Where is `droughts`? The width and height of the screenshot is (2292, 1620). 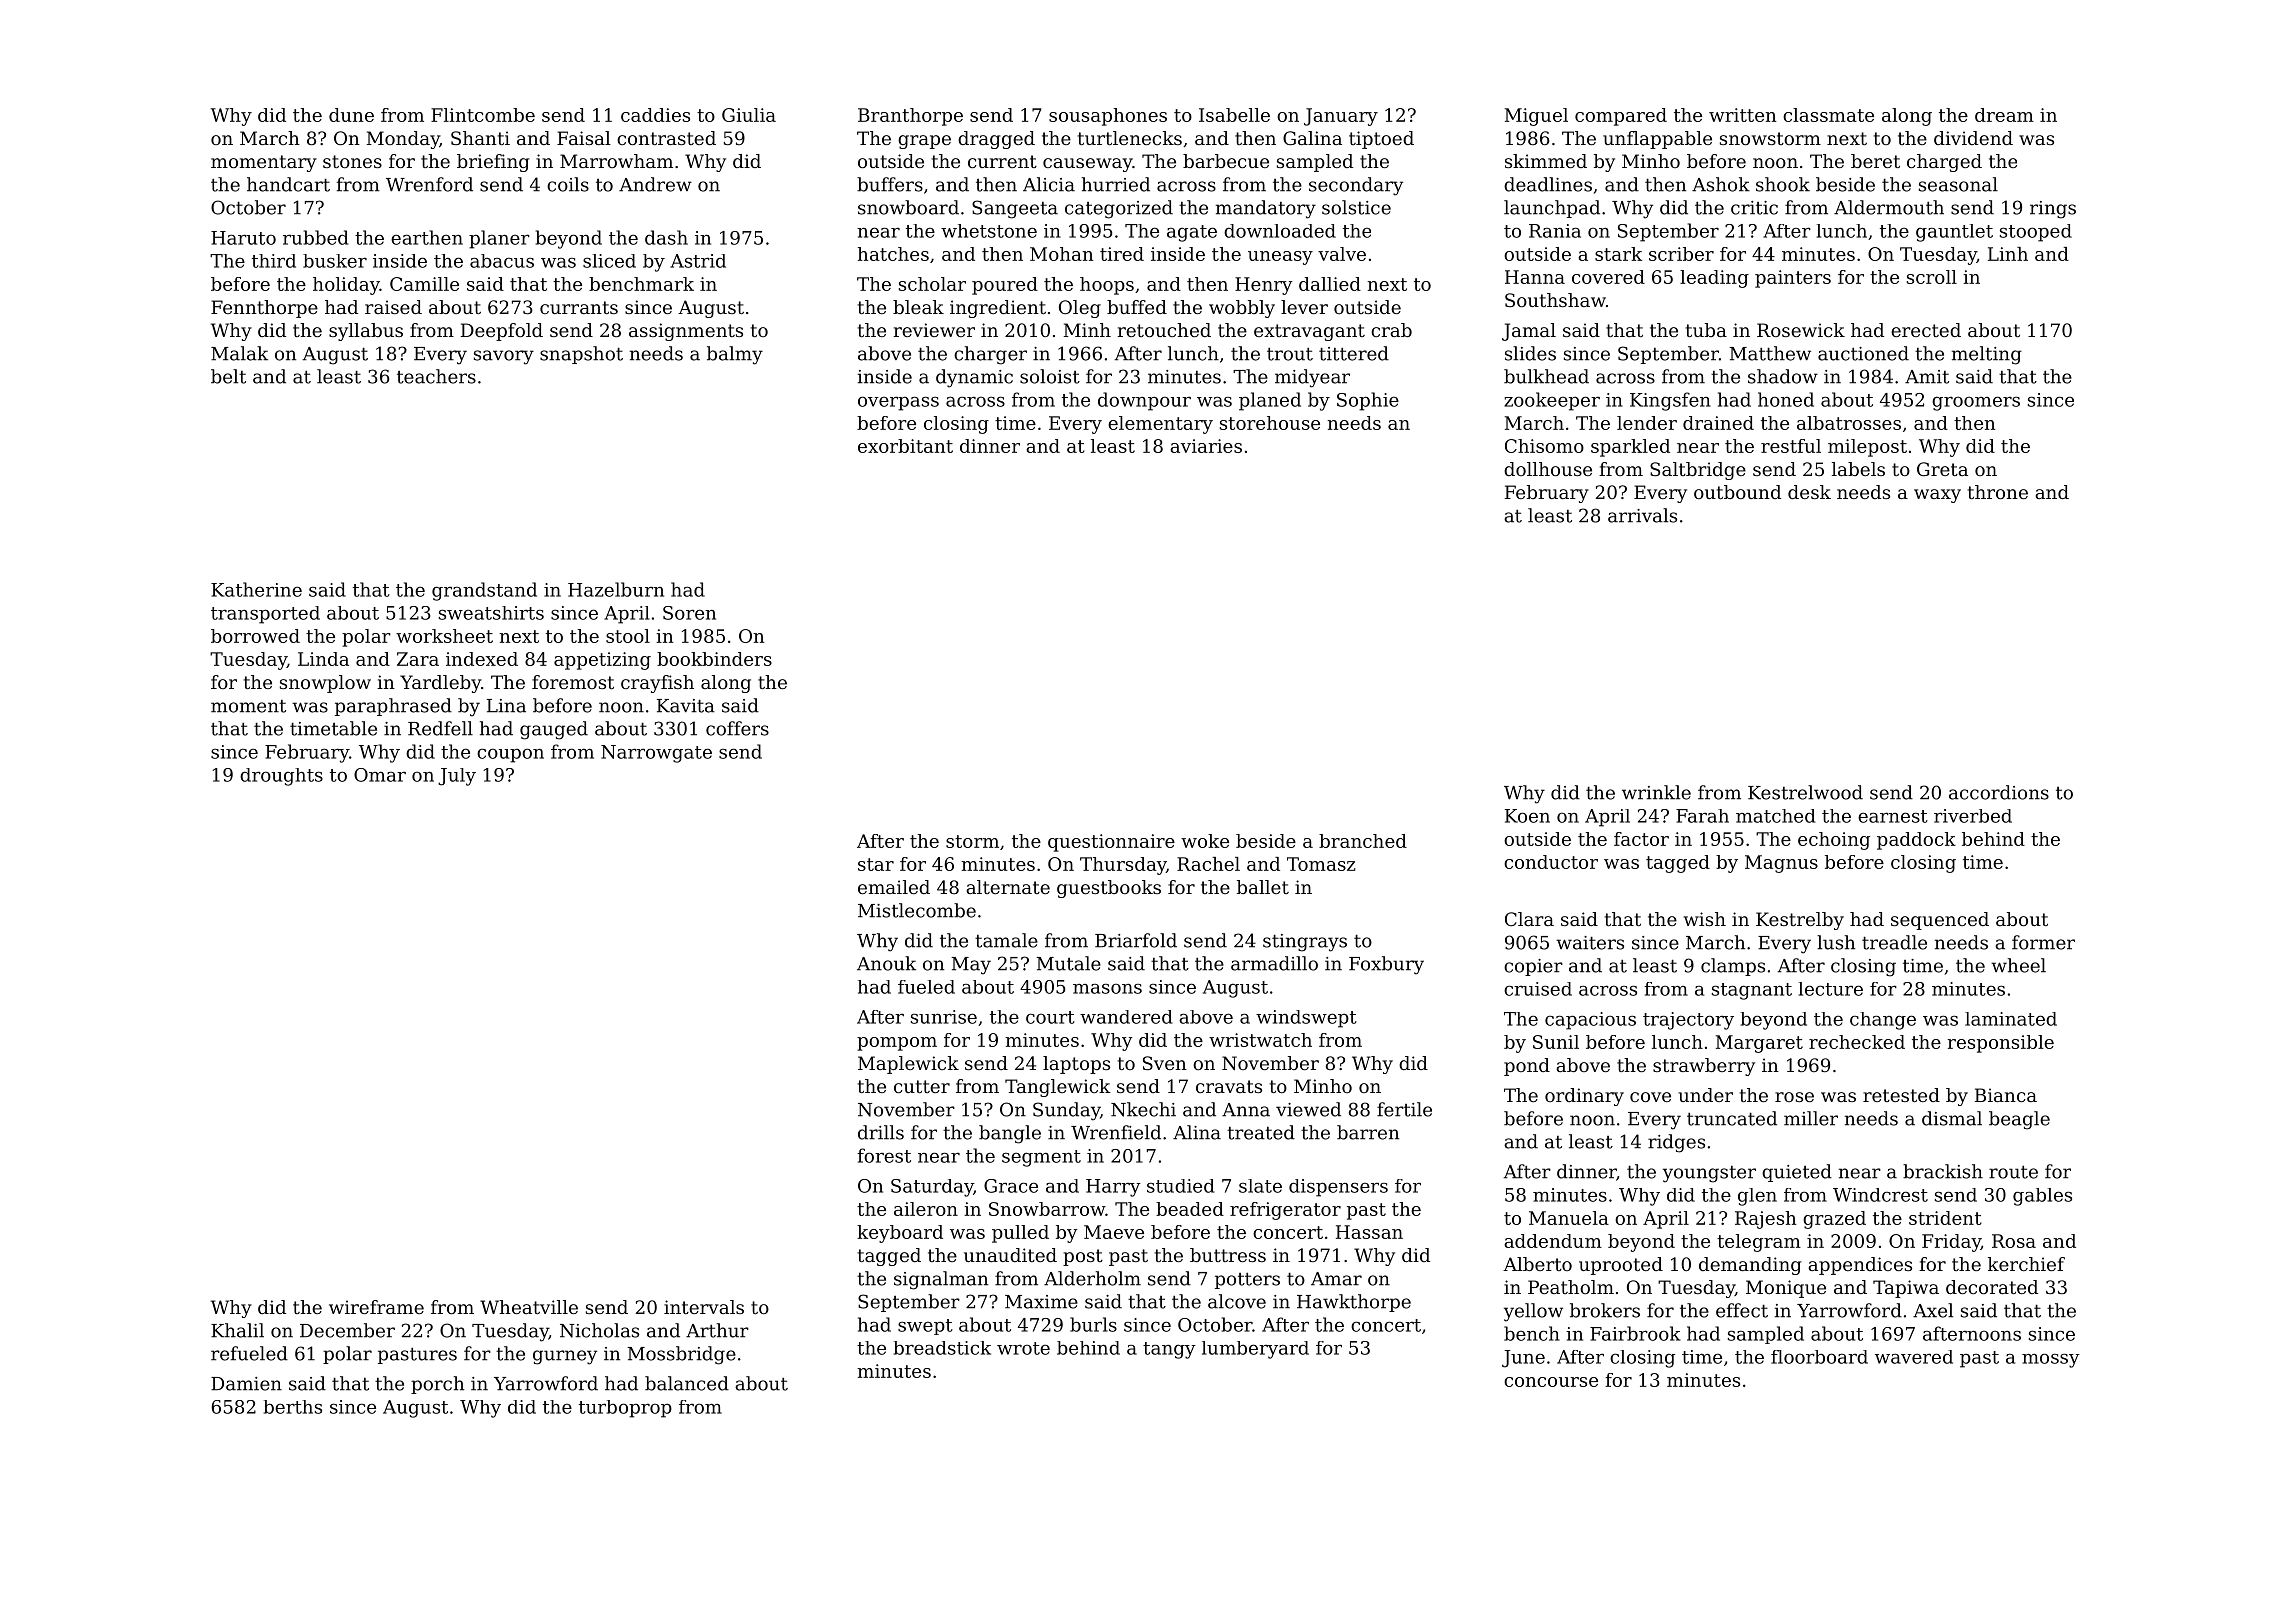 droughts is located at coordinates (281, 777).
